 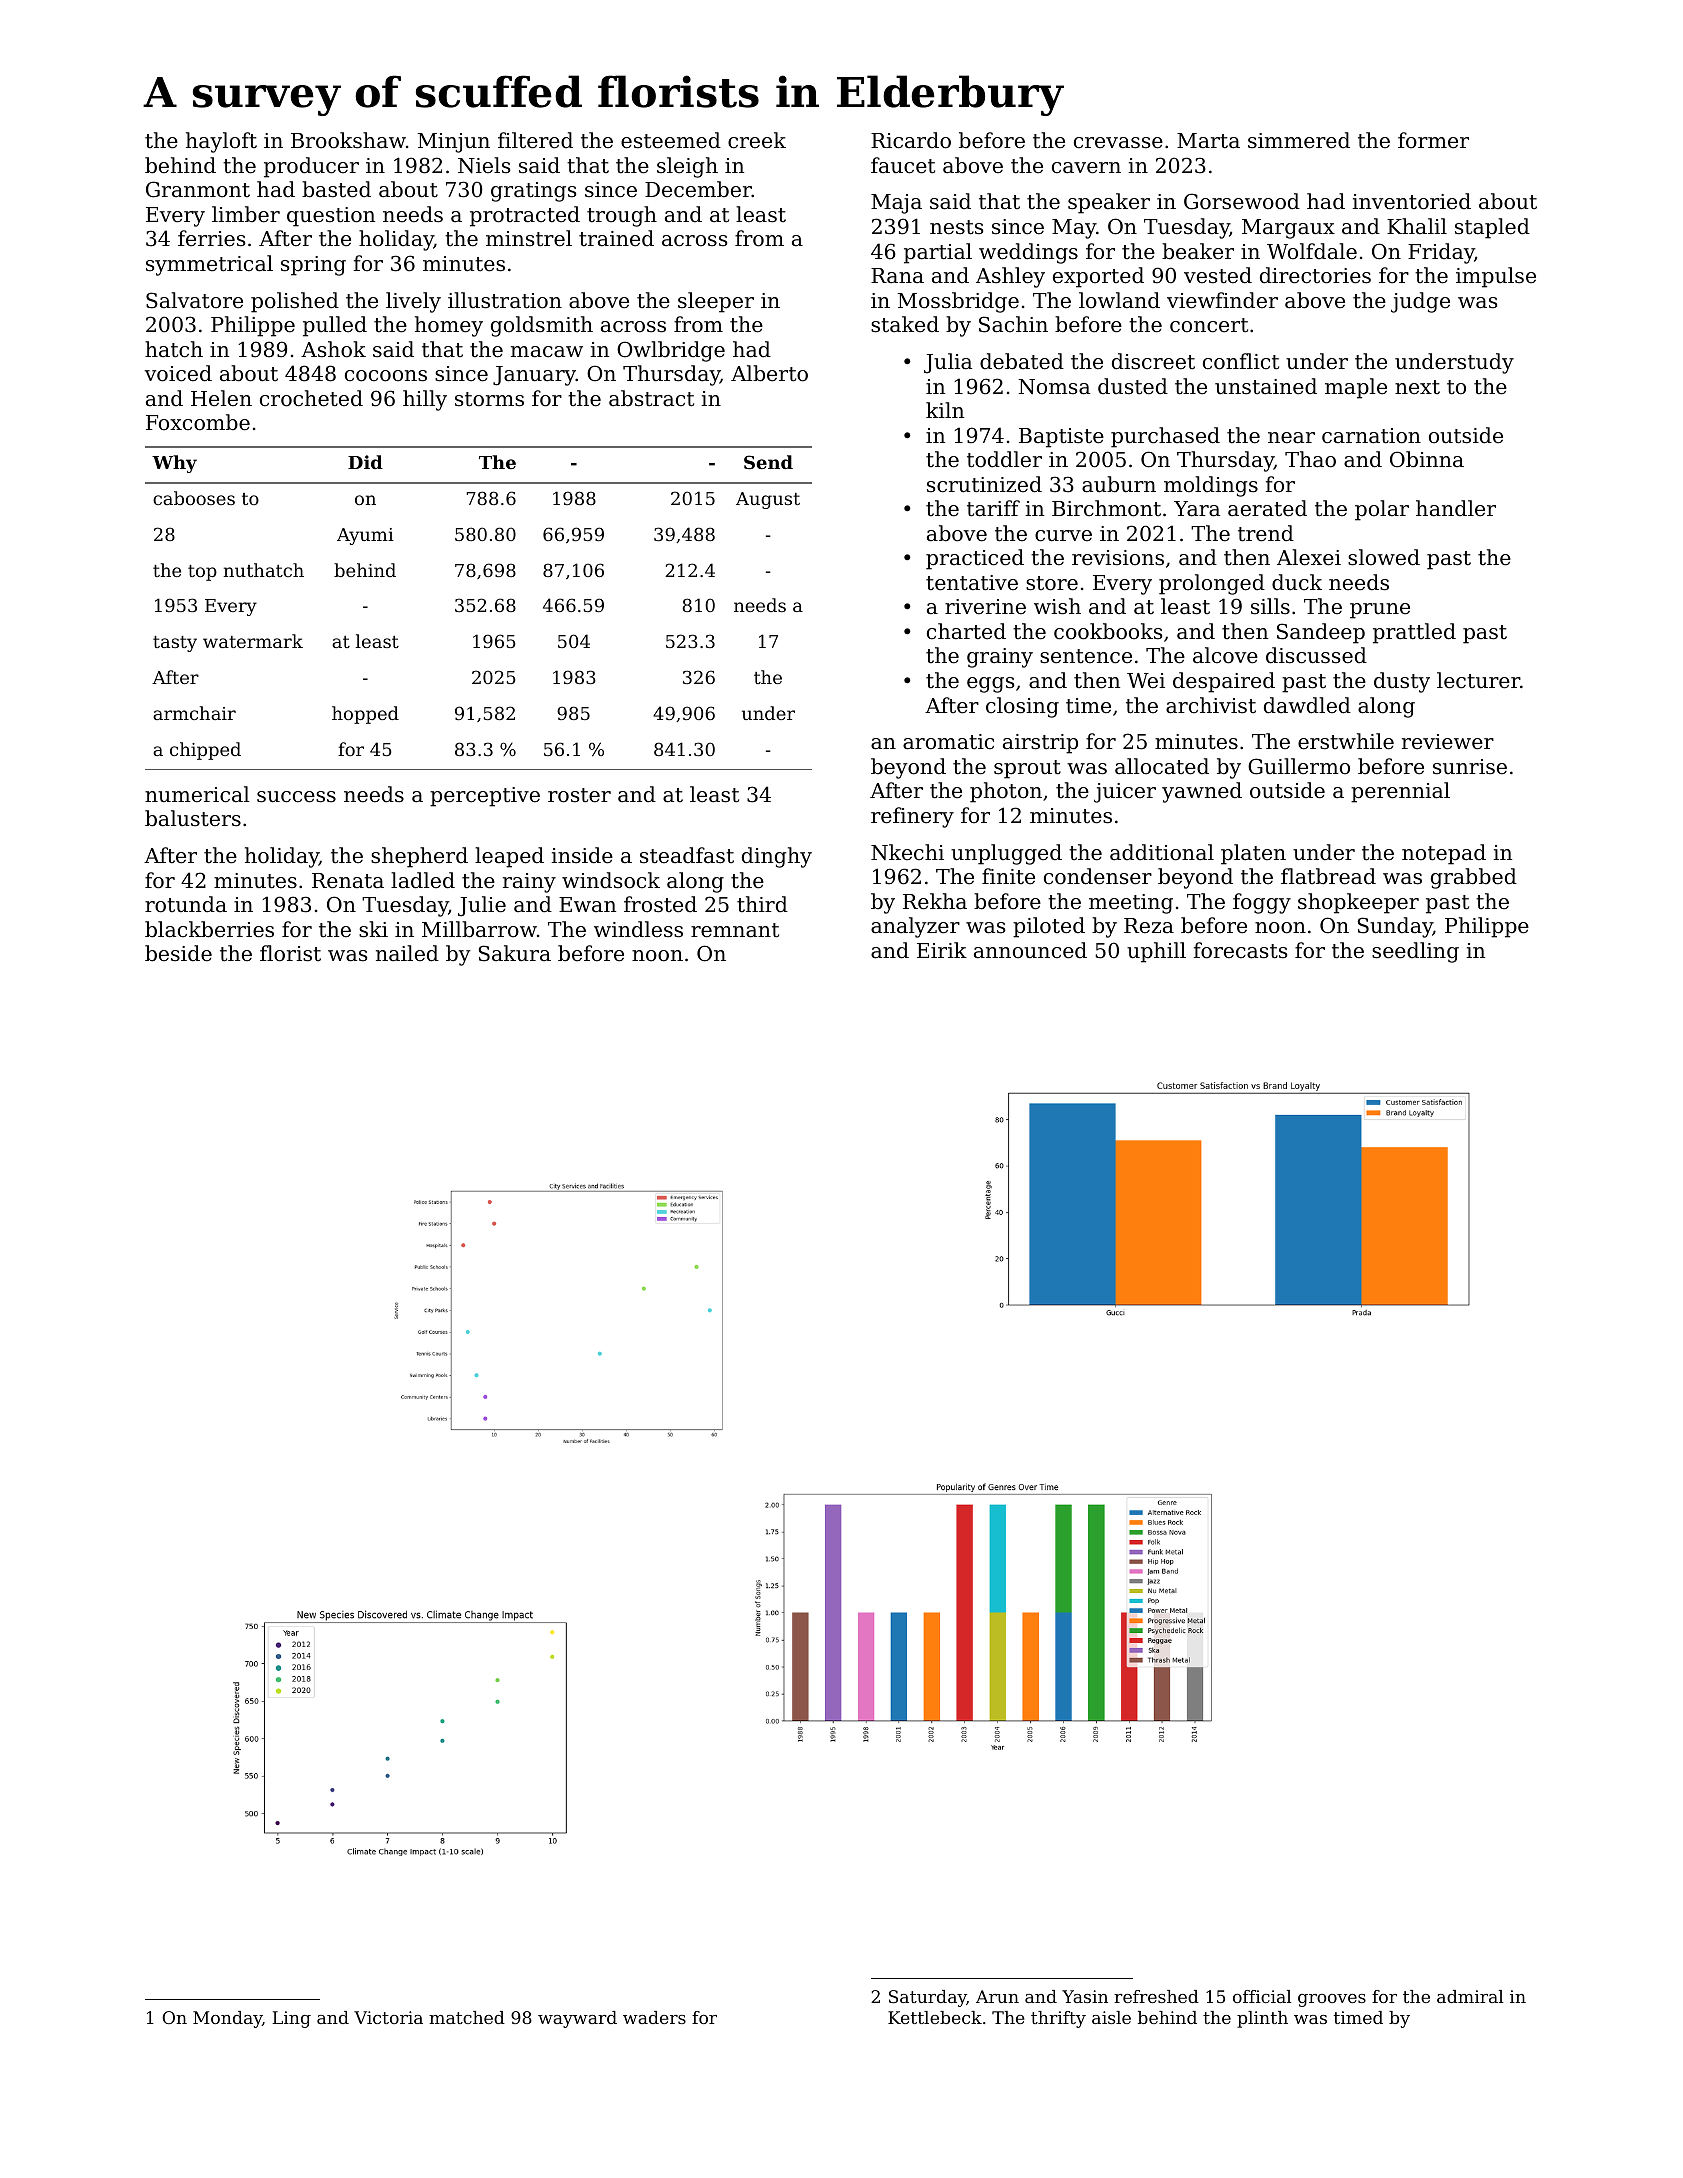 I want to click on nailed, so click(x=407, y=953).
